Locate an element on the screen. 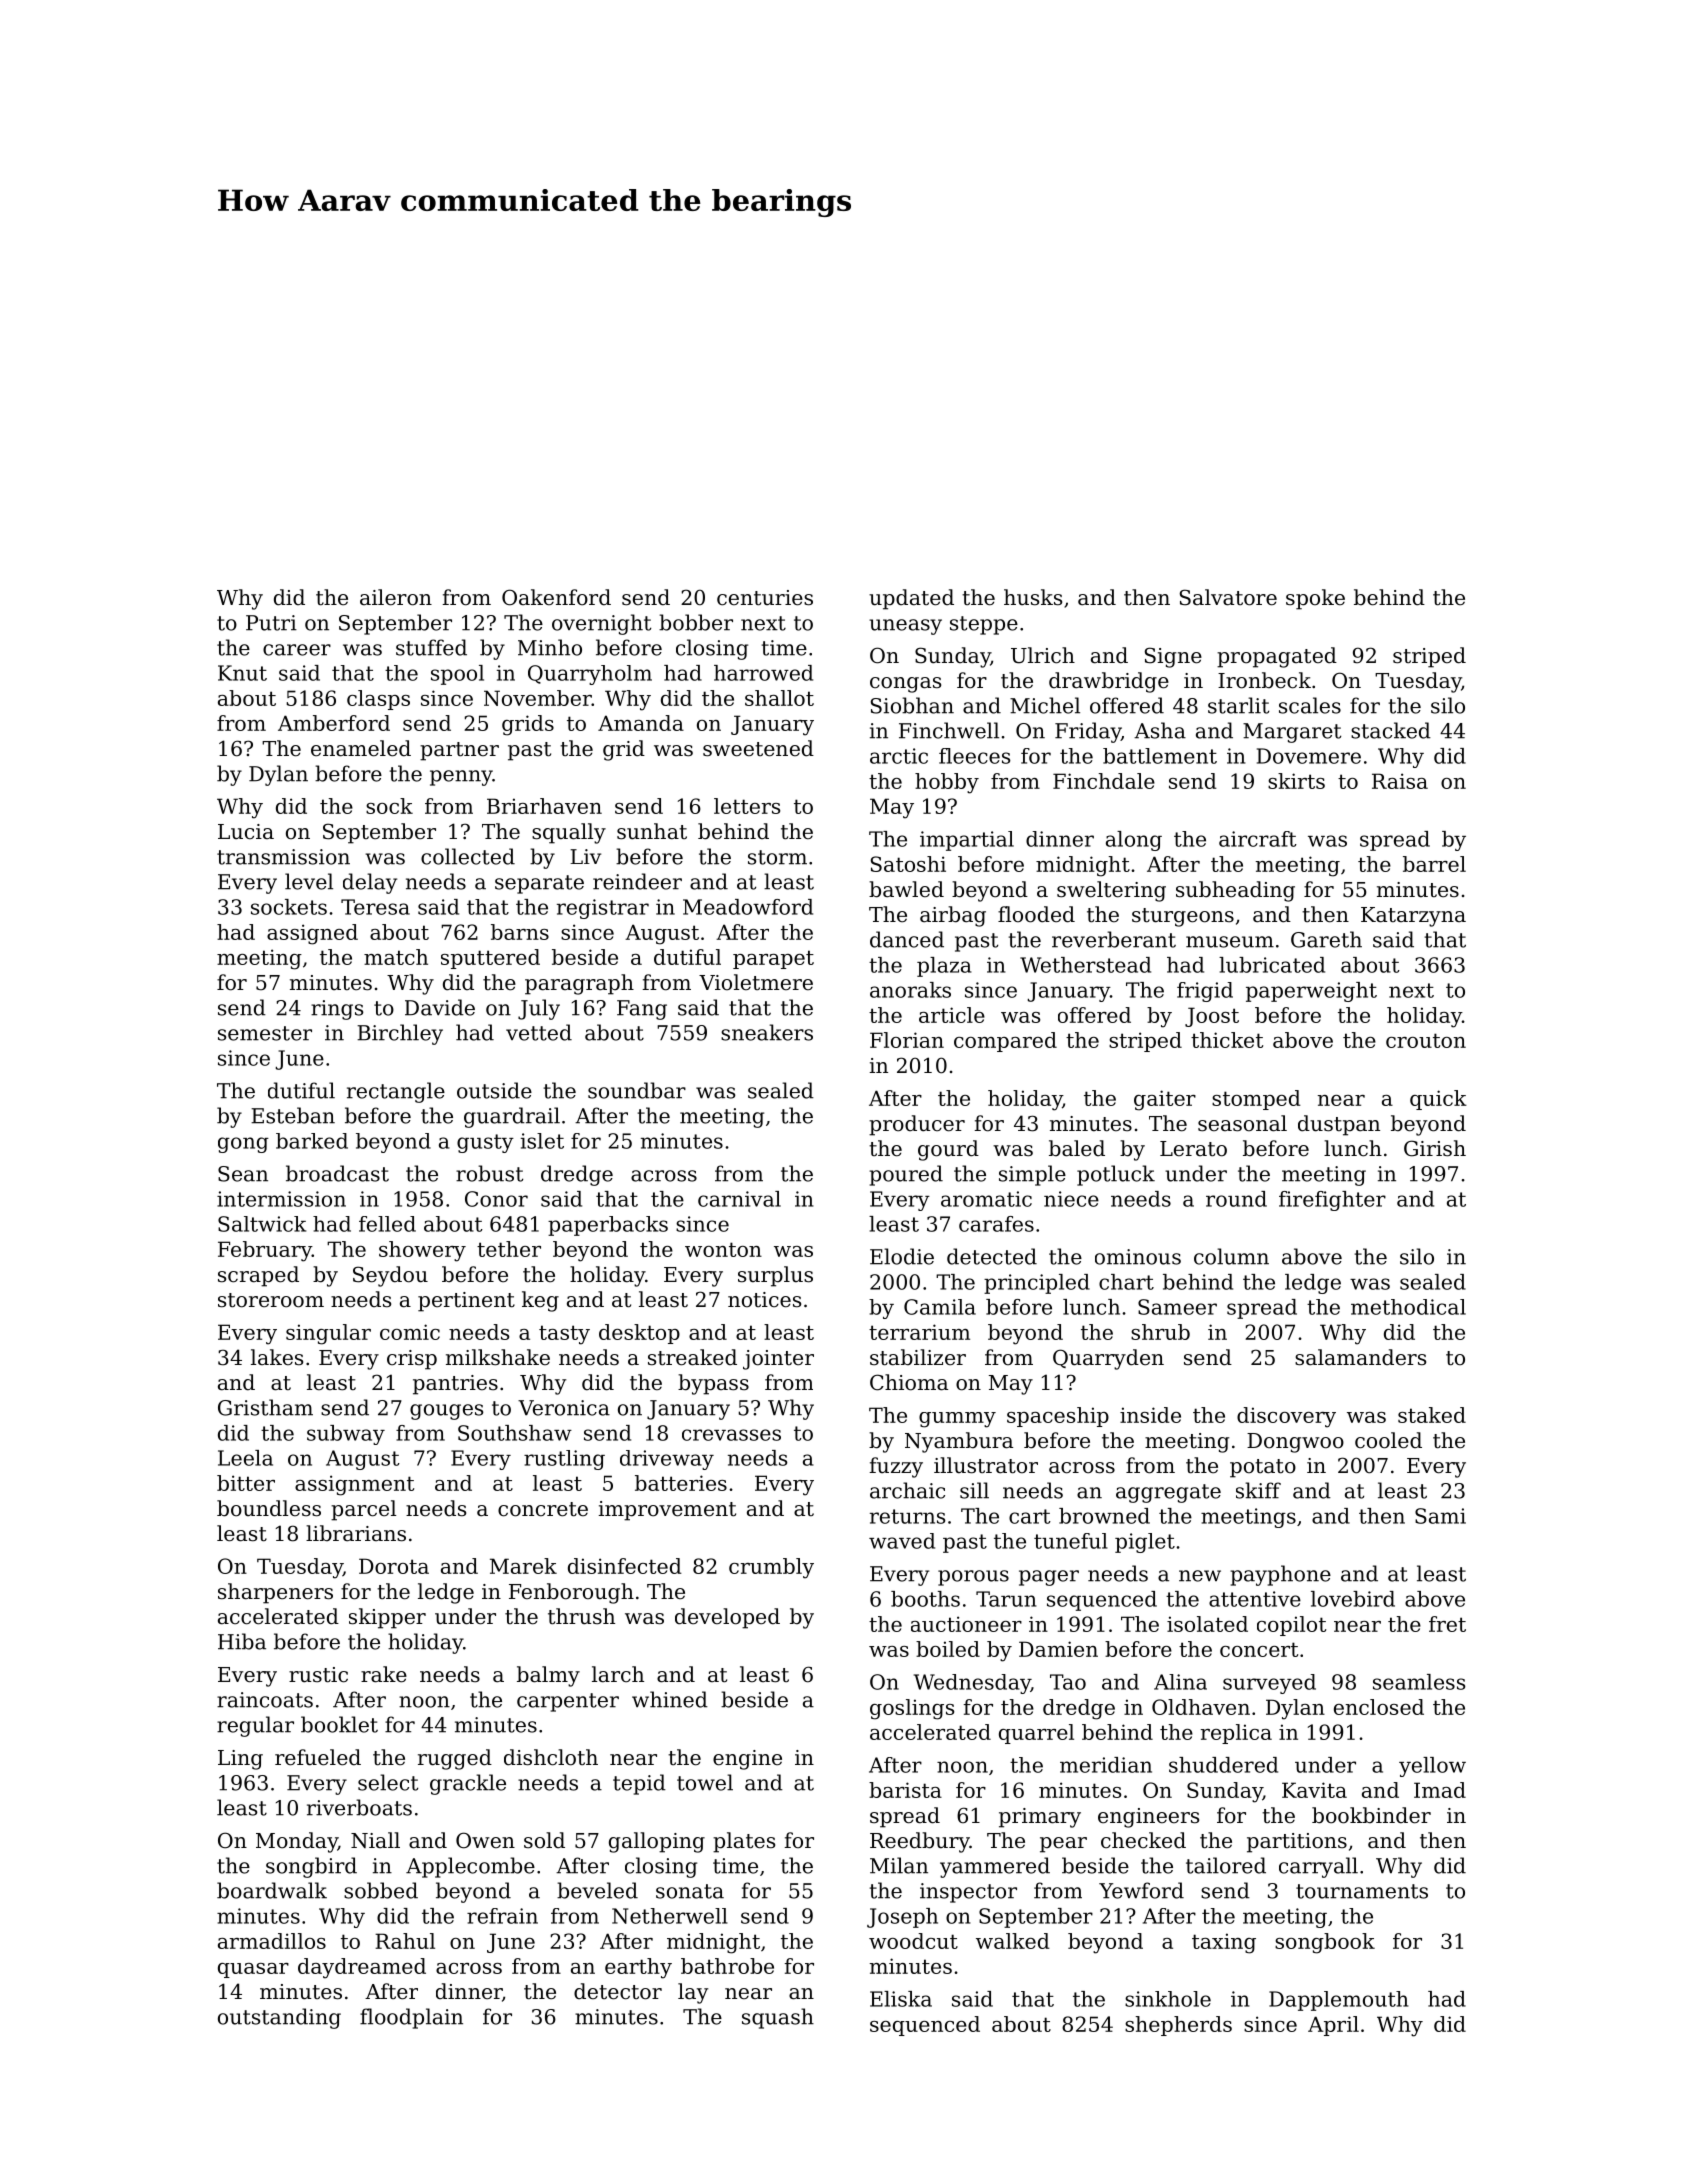  Eliska is located at coordinates (901, 1999).
